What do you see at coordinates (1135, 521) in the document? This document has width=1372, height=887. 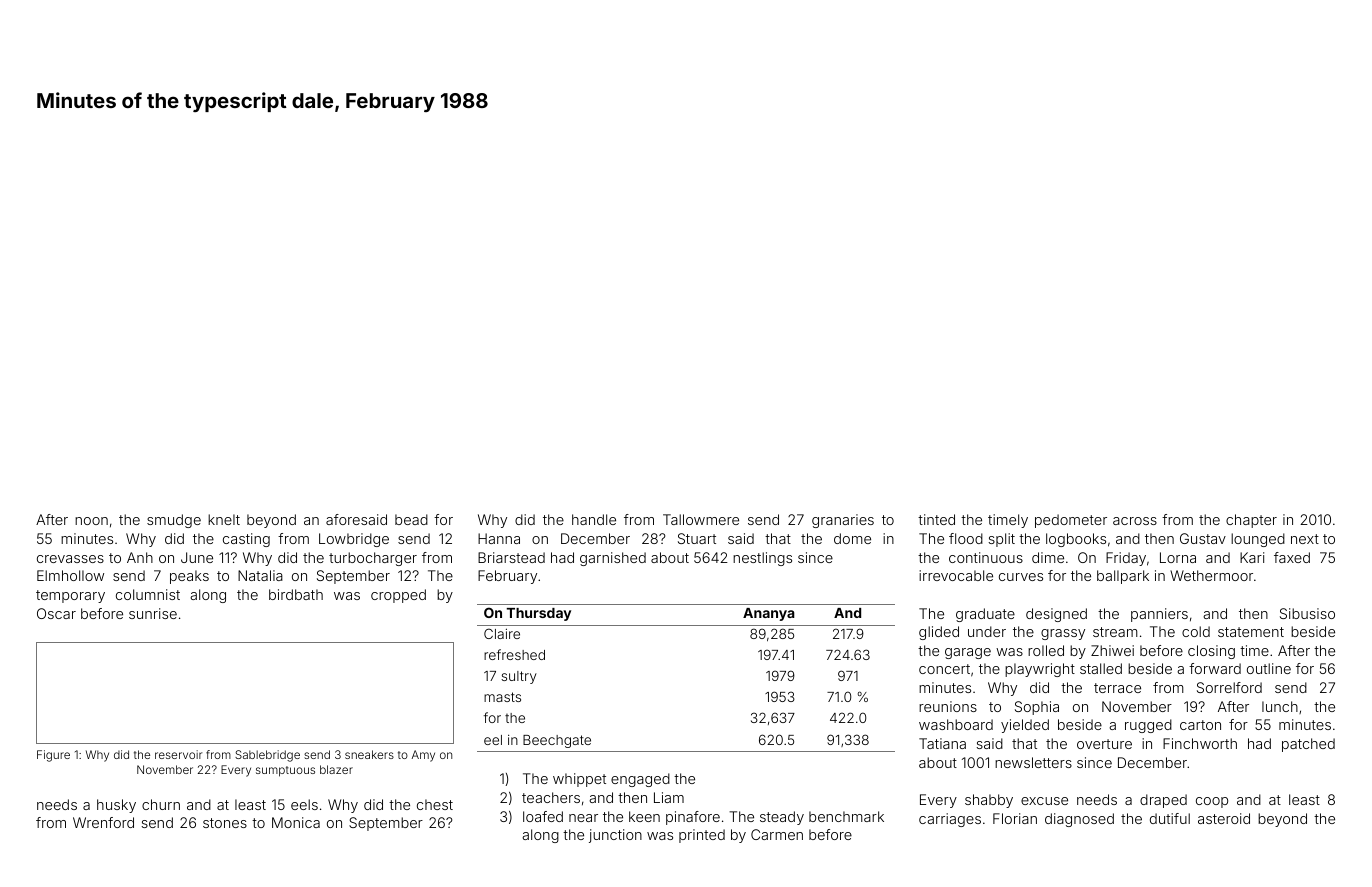 I see `across` at bounding box center [1135, 521].
